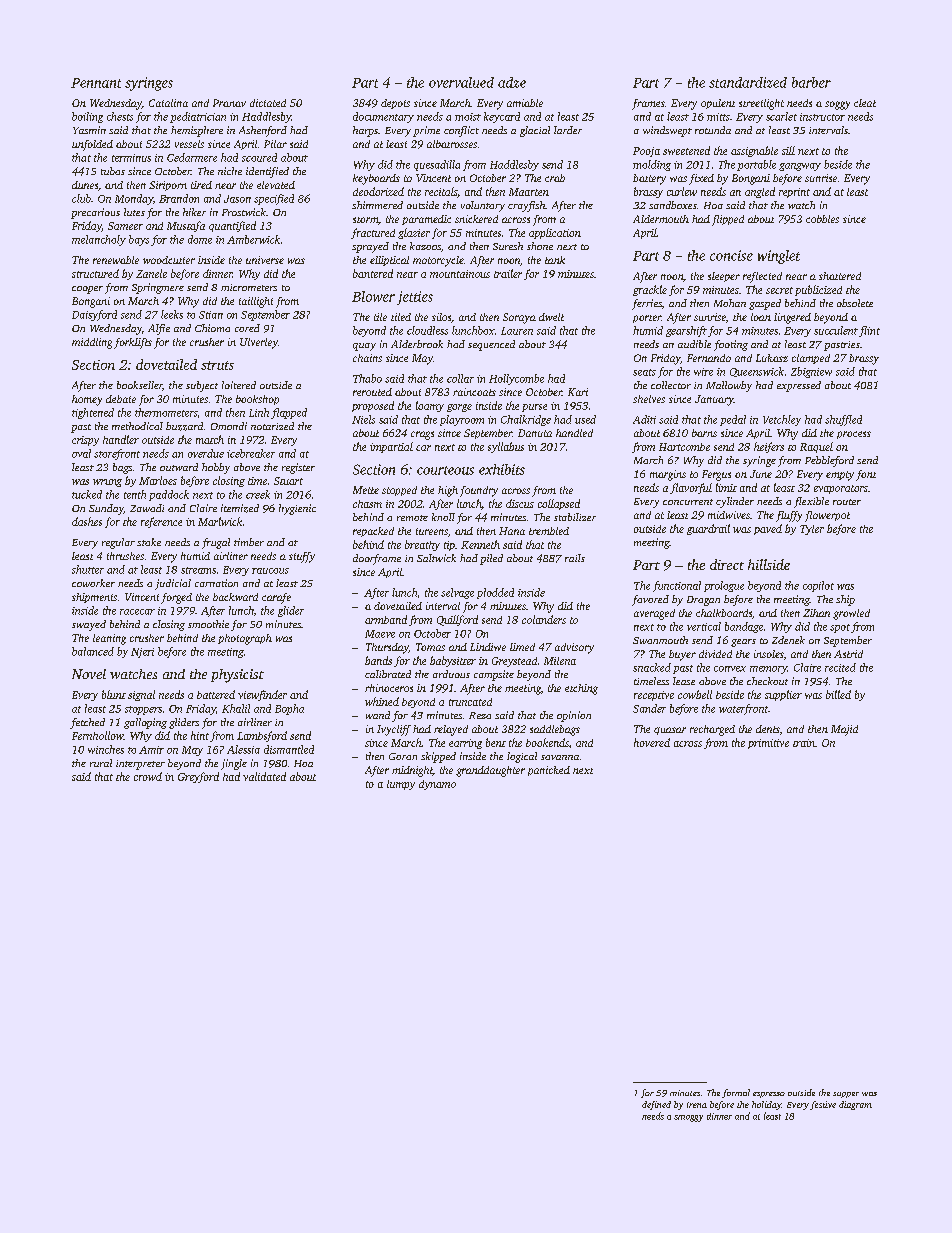 Image resolution: width=952 pixels, height=1233 pixels. I want to click on homey, so click(87, 400).
